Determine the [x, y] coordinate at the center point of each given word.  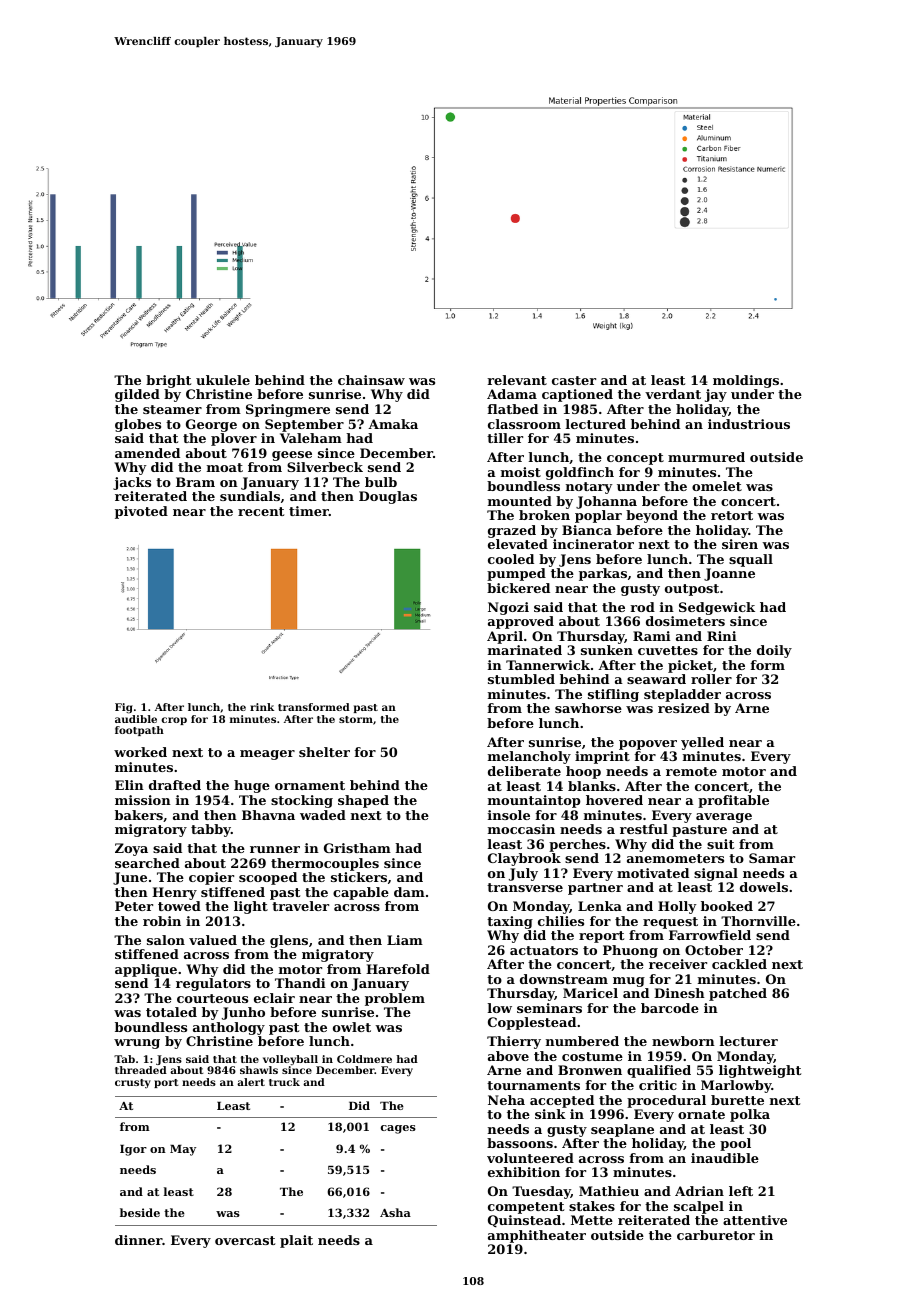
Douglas [388, 497]
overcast [245, 1240]
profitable [733, 801]
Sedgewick [717, 608]
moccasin [521, 829]
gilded [137, 395]
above [508, 1056]
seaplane [622, 1130]
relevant [517, 380]
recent [261, 511]
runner [275, 849]
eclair [274, 998]
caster [574, 380]
